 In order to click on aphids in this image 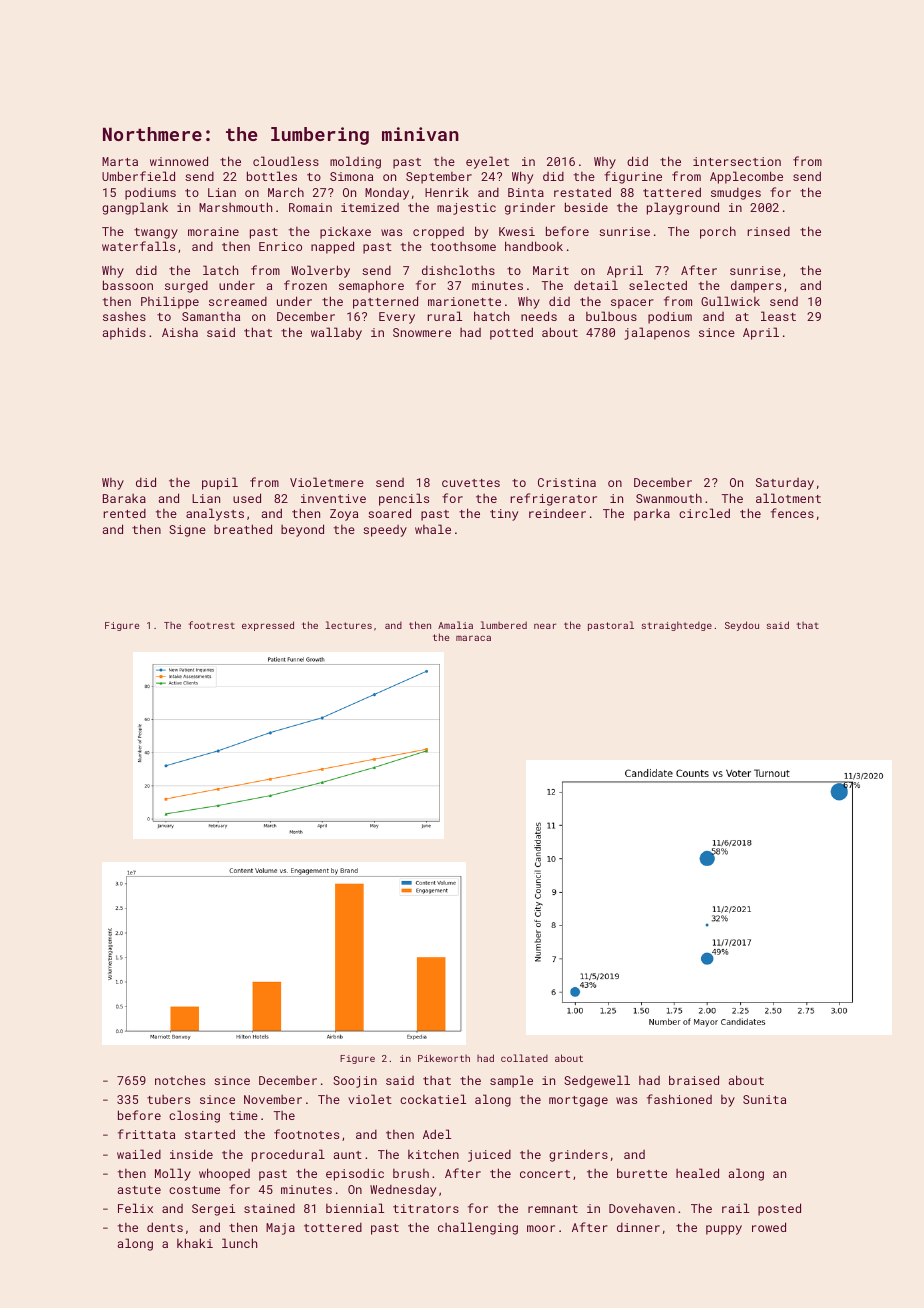, I will do `click(124, 333)`.
